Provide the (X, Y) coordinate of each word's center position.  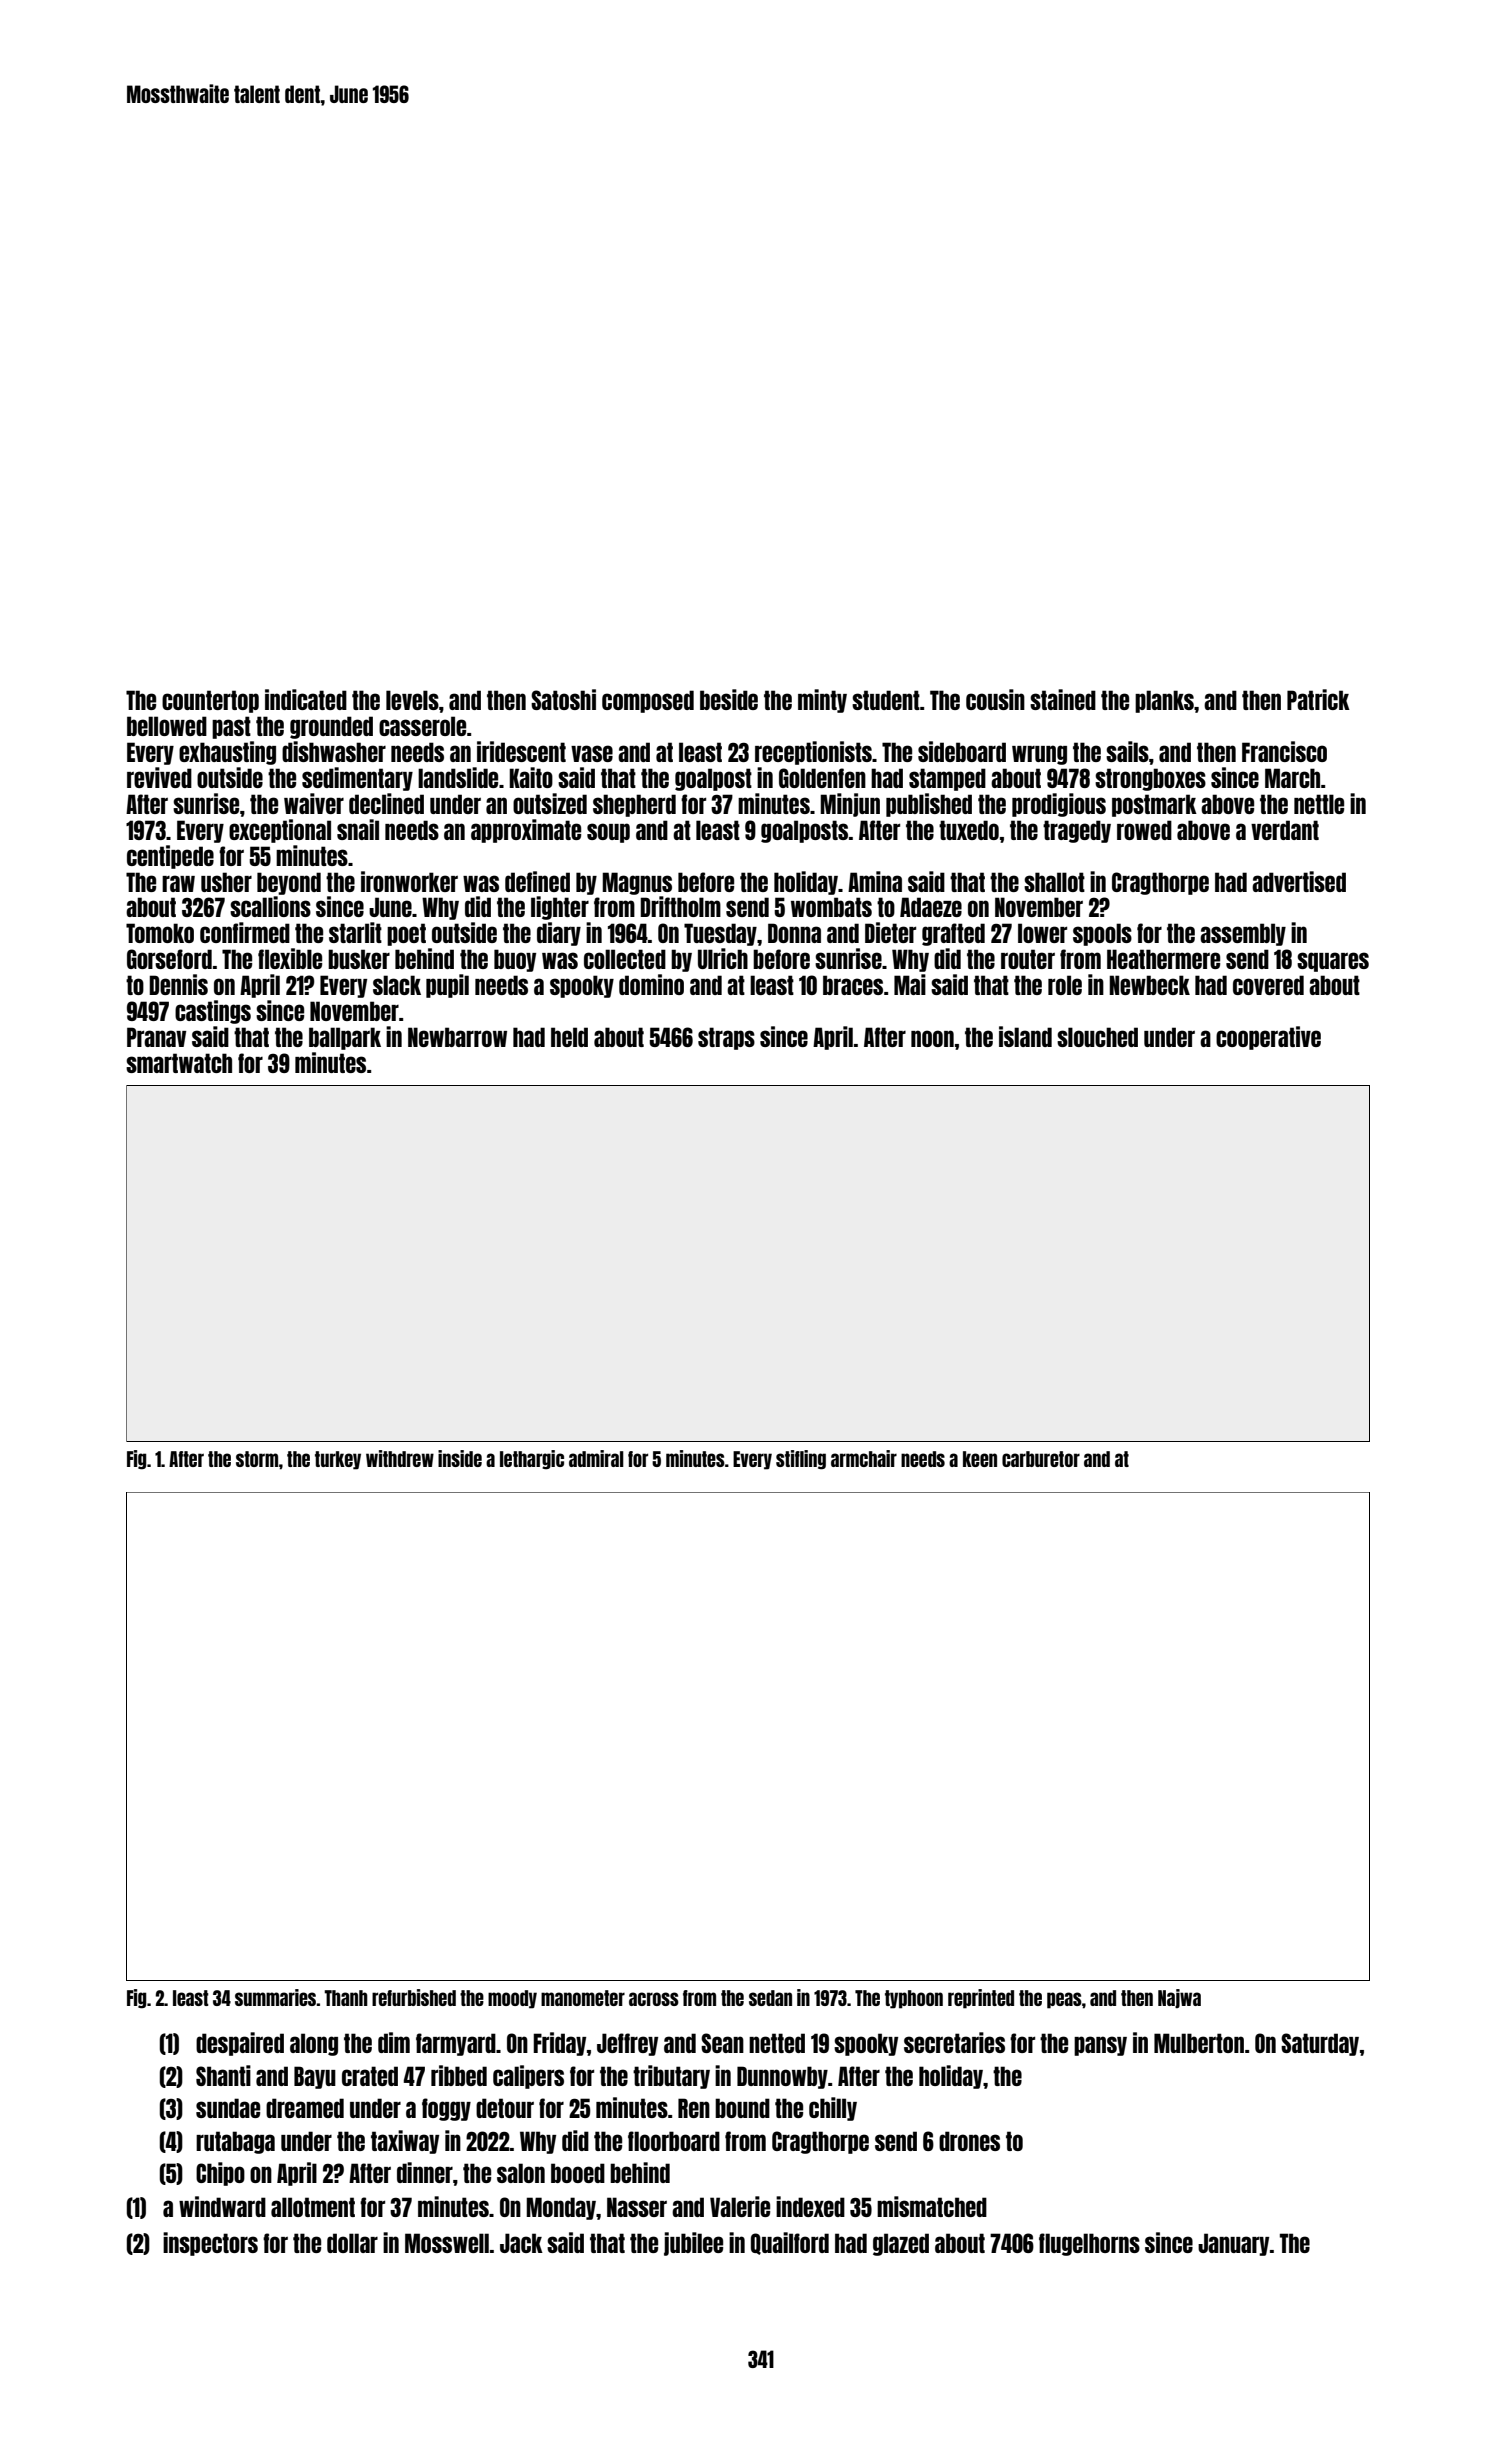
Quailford (790, 2243)
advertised (1299, 881)
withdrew (400, 1458)
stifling (801, 1460)
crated (370, 2076)
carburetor (1041, 1459)
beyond (289, 883)
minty (822, 701)
